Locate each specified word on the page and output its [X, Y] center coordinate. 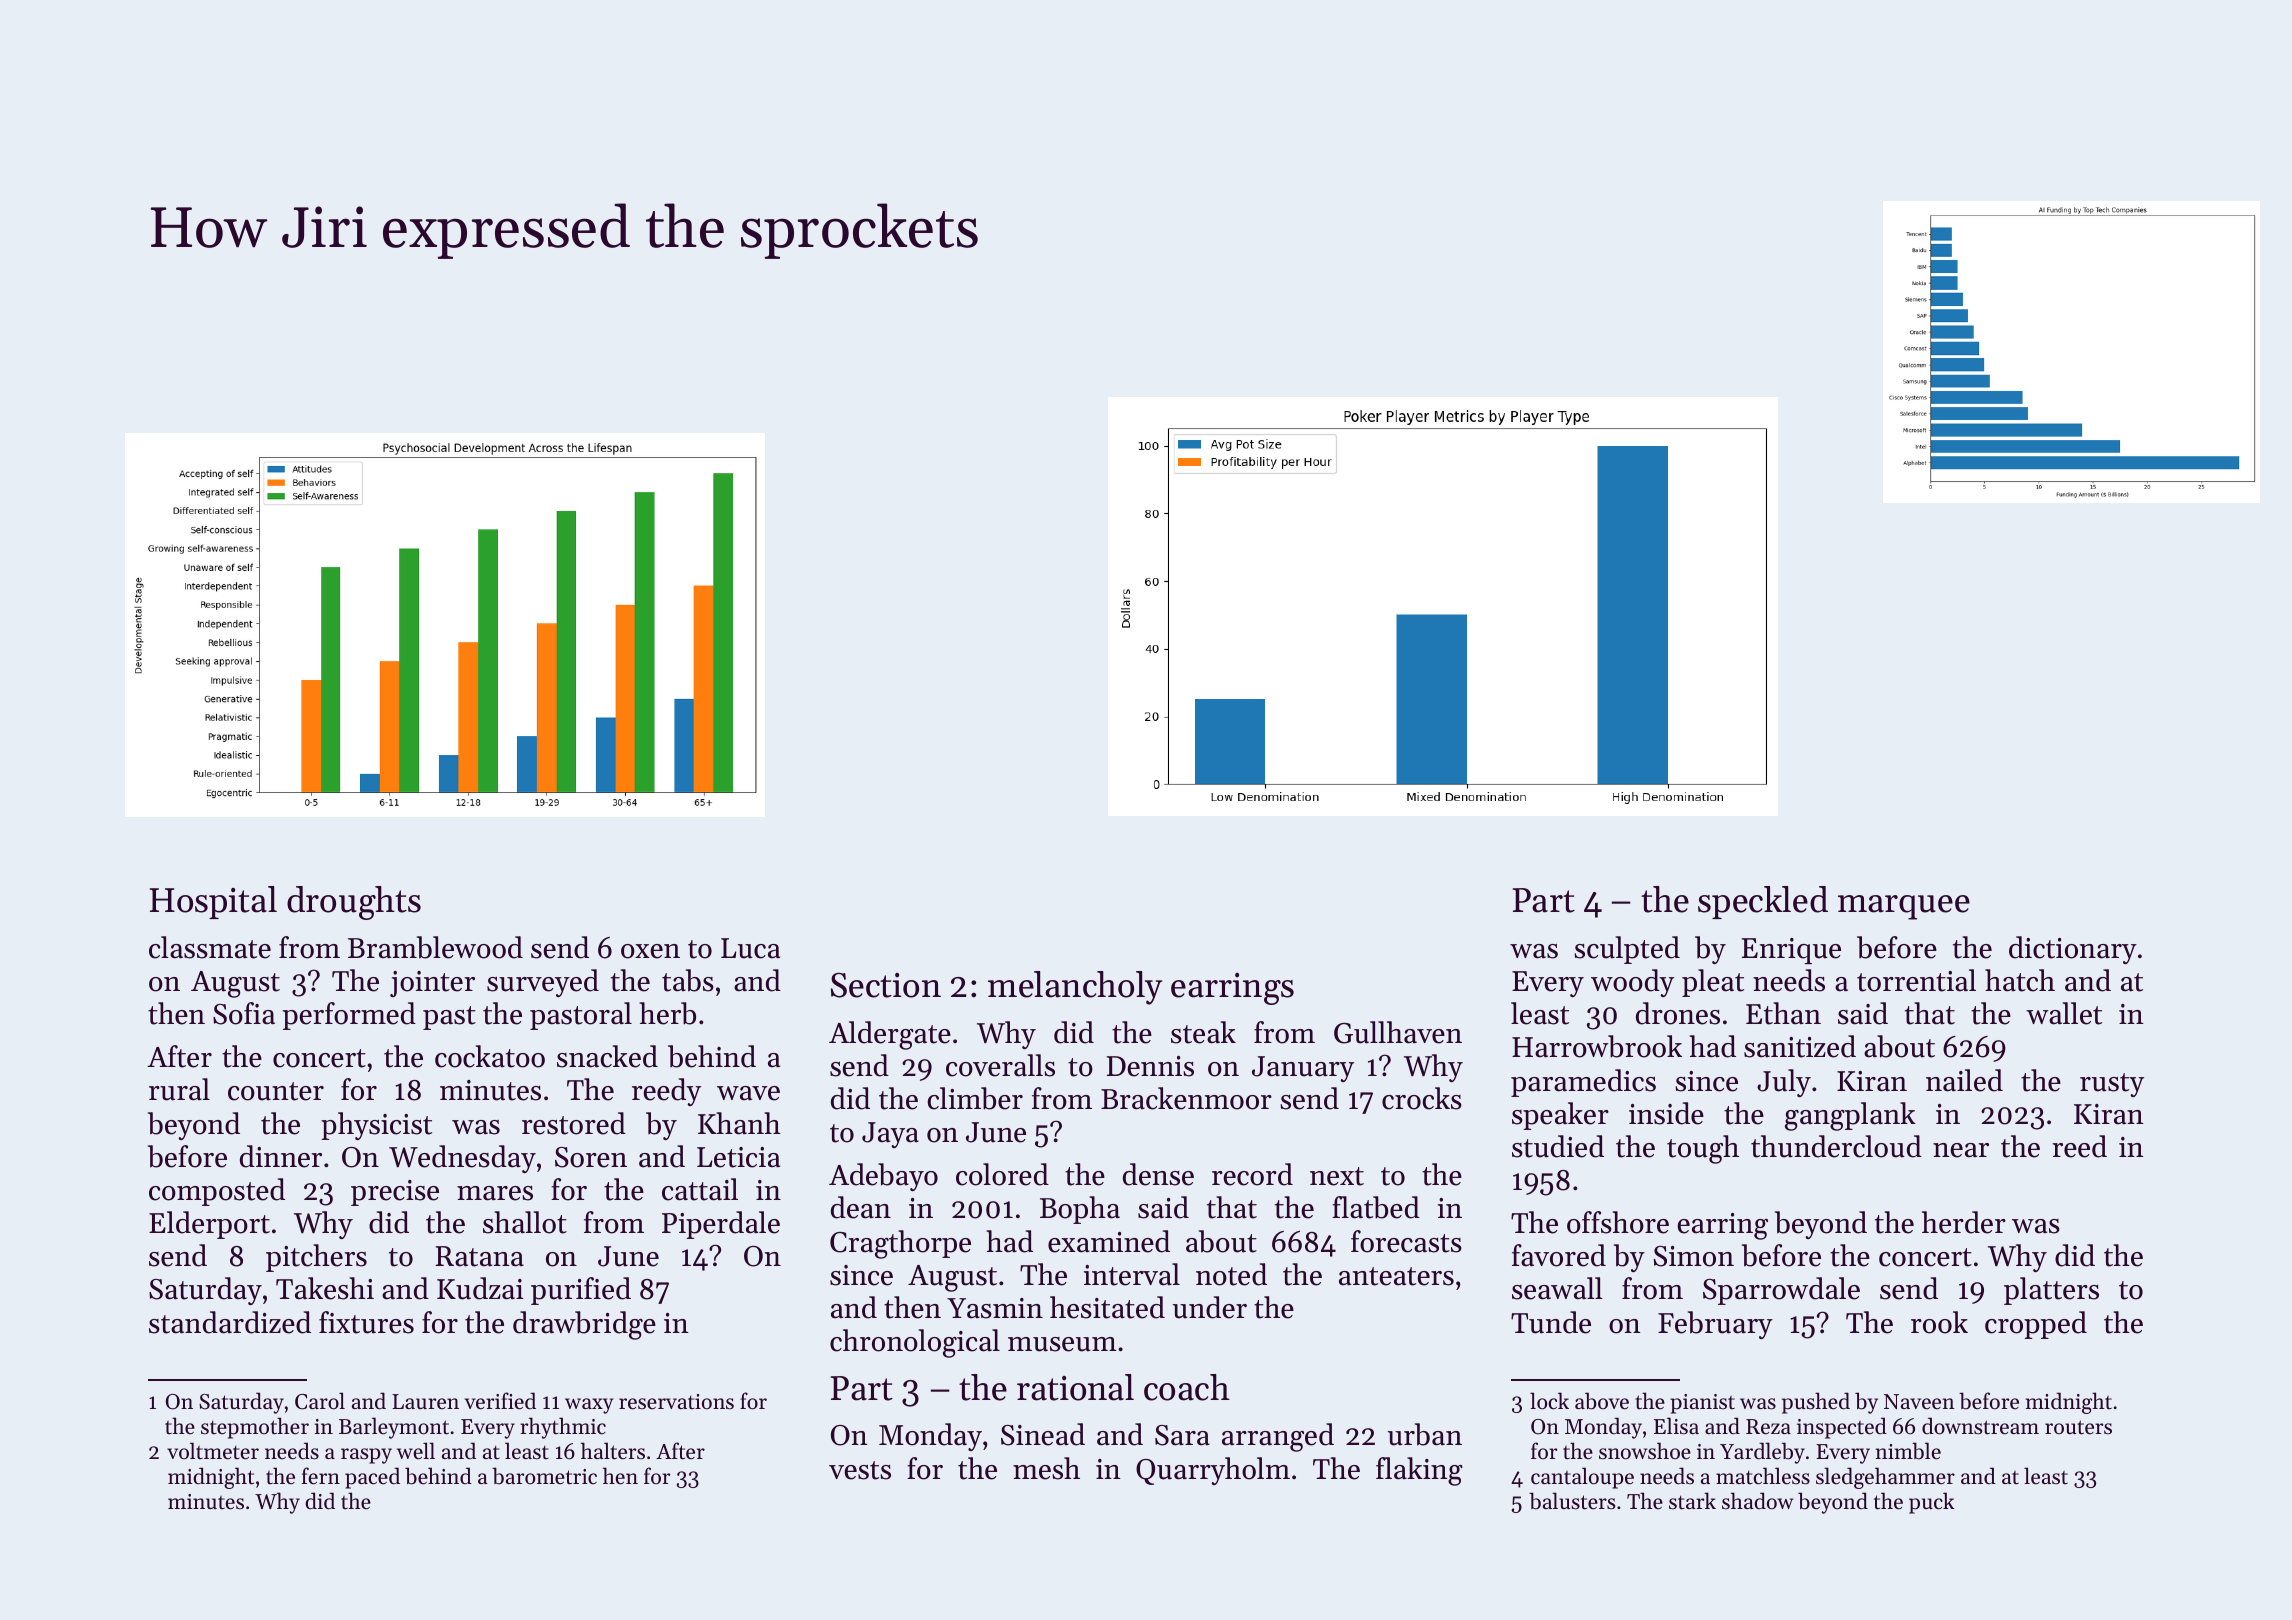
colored [1002, 1174]
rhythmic [563, 1428]
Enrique [1791, 951]
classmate [210, 947]
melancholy [1075, 988]
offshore [1618, 1222]
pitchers [316, 1258]
